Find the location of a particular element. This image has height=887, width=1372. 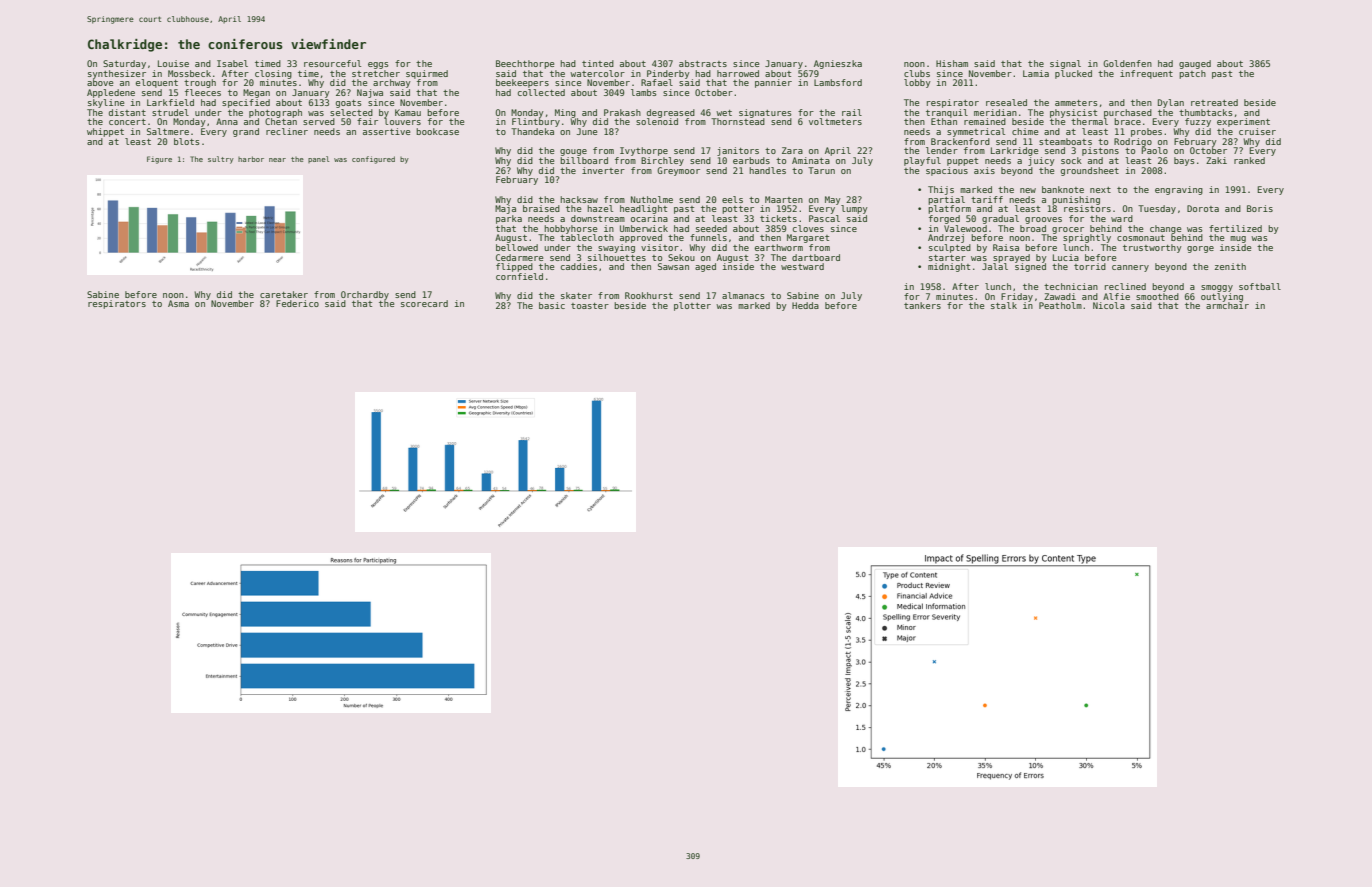

Thornstead is located at coordinates (738, 121).
